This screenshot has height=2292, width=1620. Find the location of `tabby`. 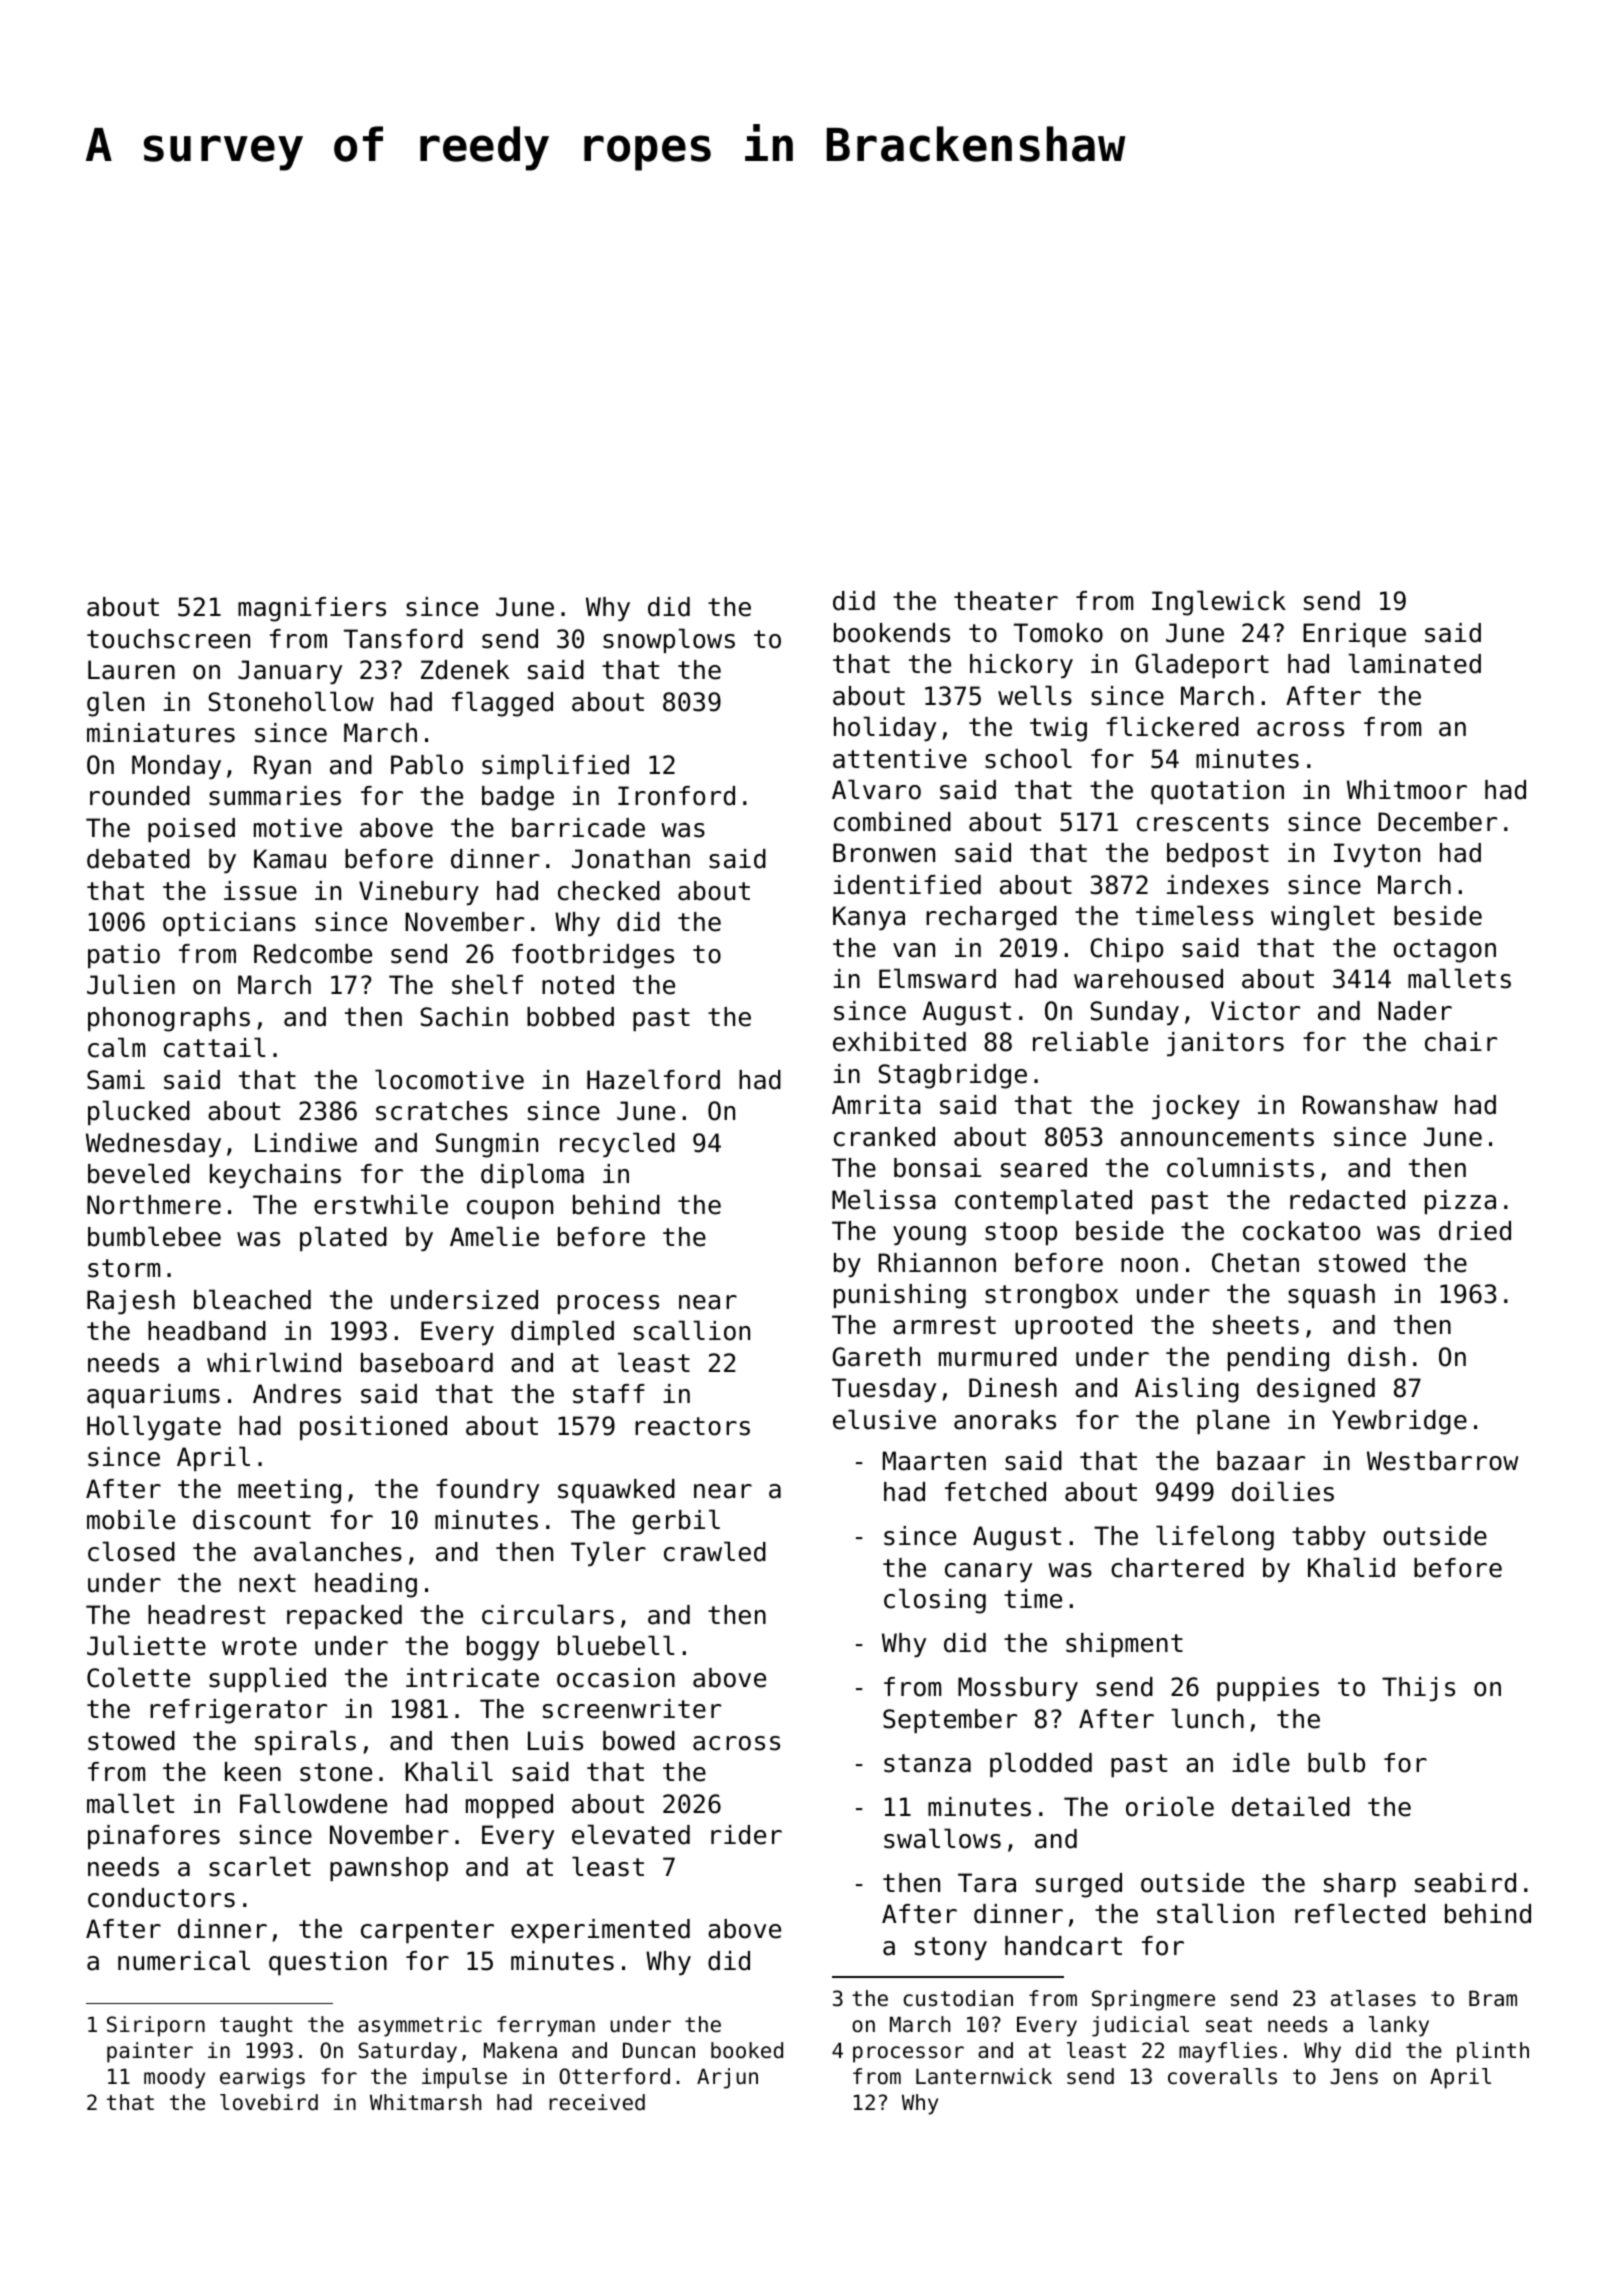

tabby is located at coordinates (1329, 1538).
